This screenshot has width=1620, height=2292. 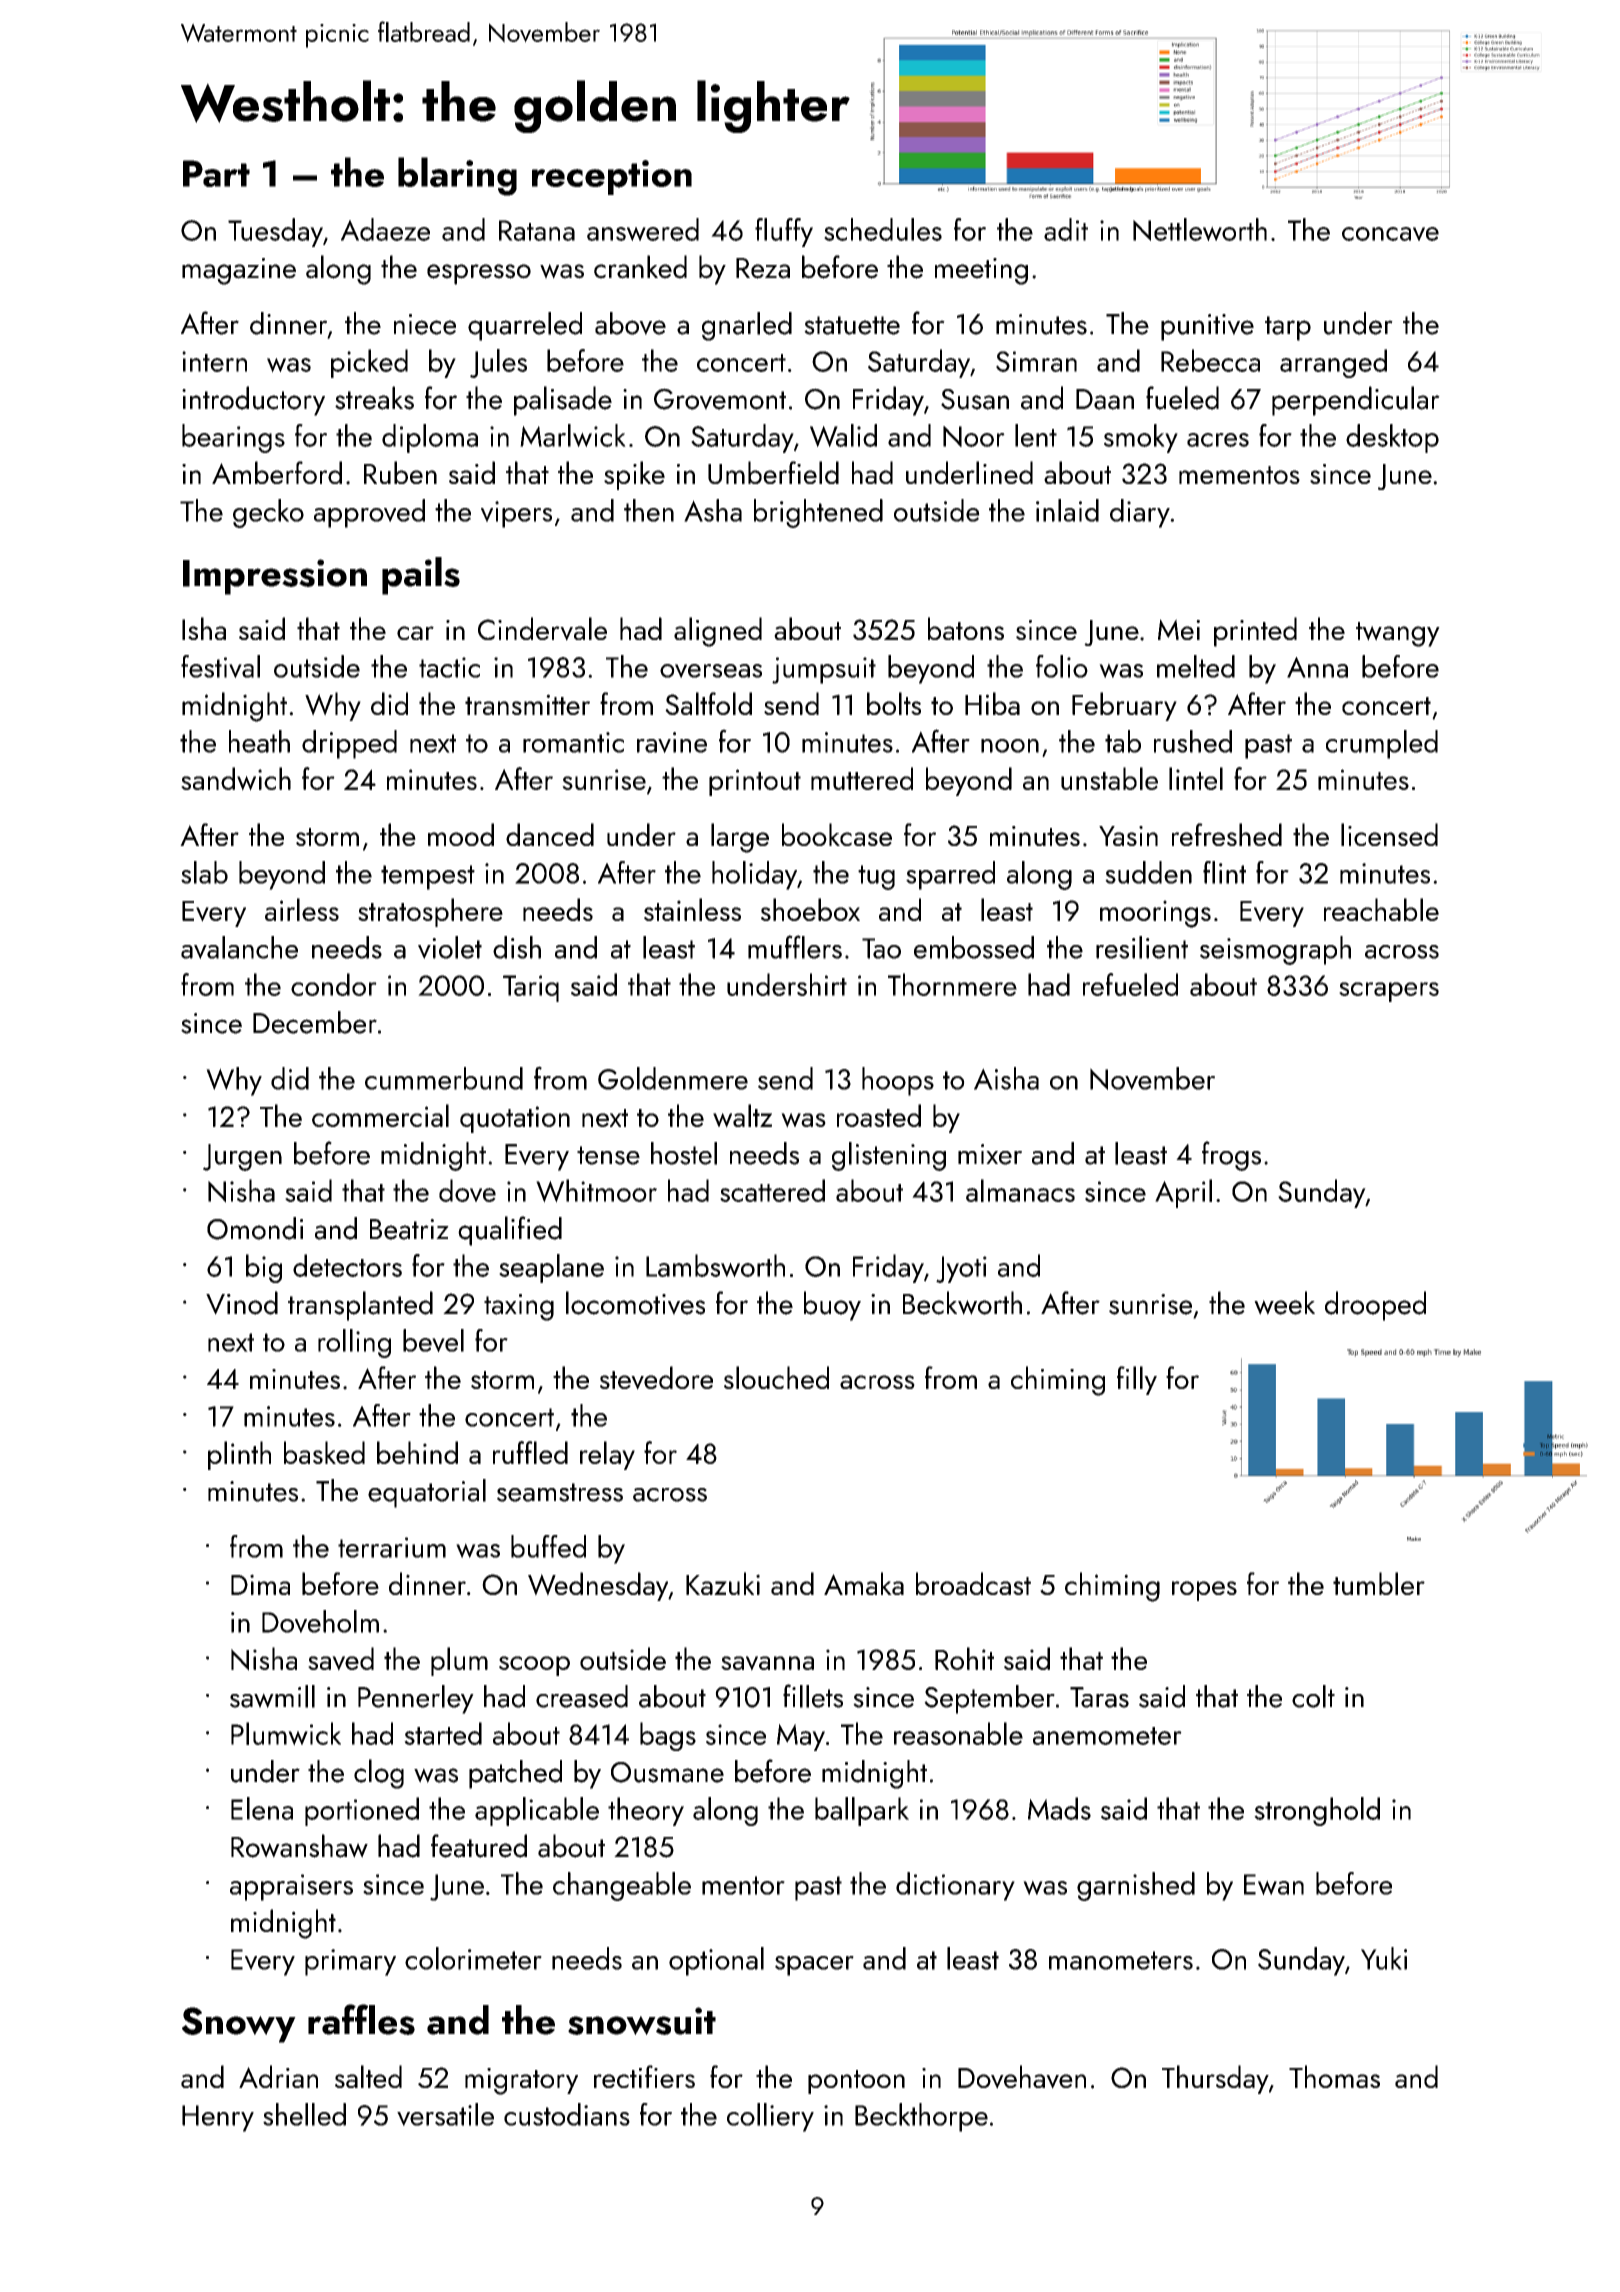 What do you see at coordinates (409, 1229) in the screenshot?
I see `Beatriz` at bounding box center [409, 1229].
